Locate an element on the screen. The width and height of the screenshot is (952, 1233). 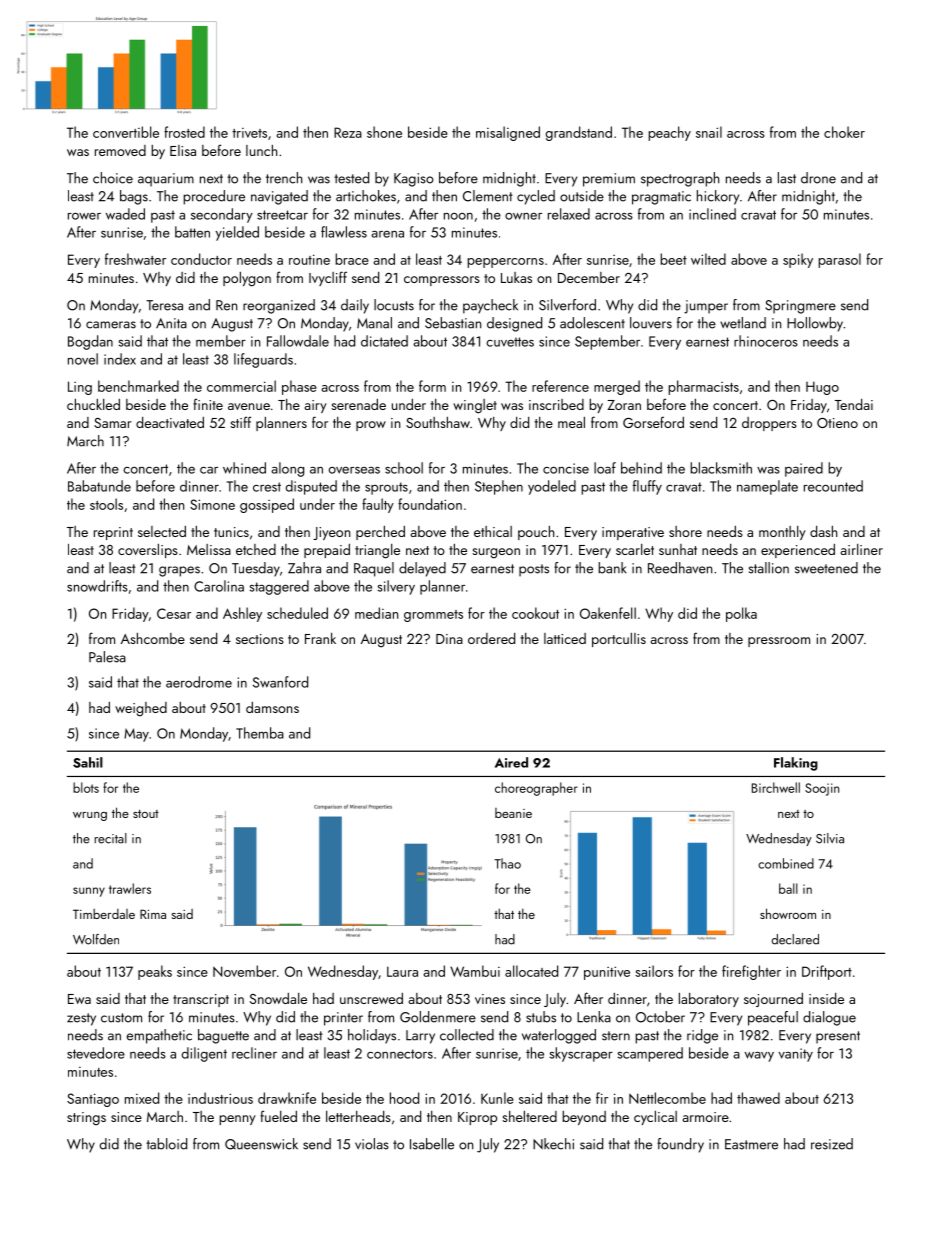
drone is located at coordinates (818, 178).
